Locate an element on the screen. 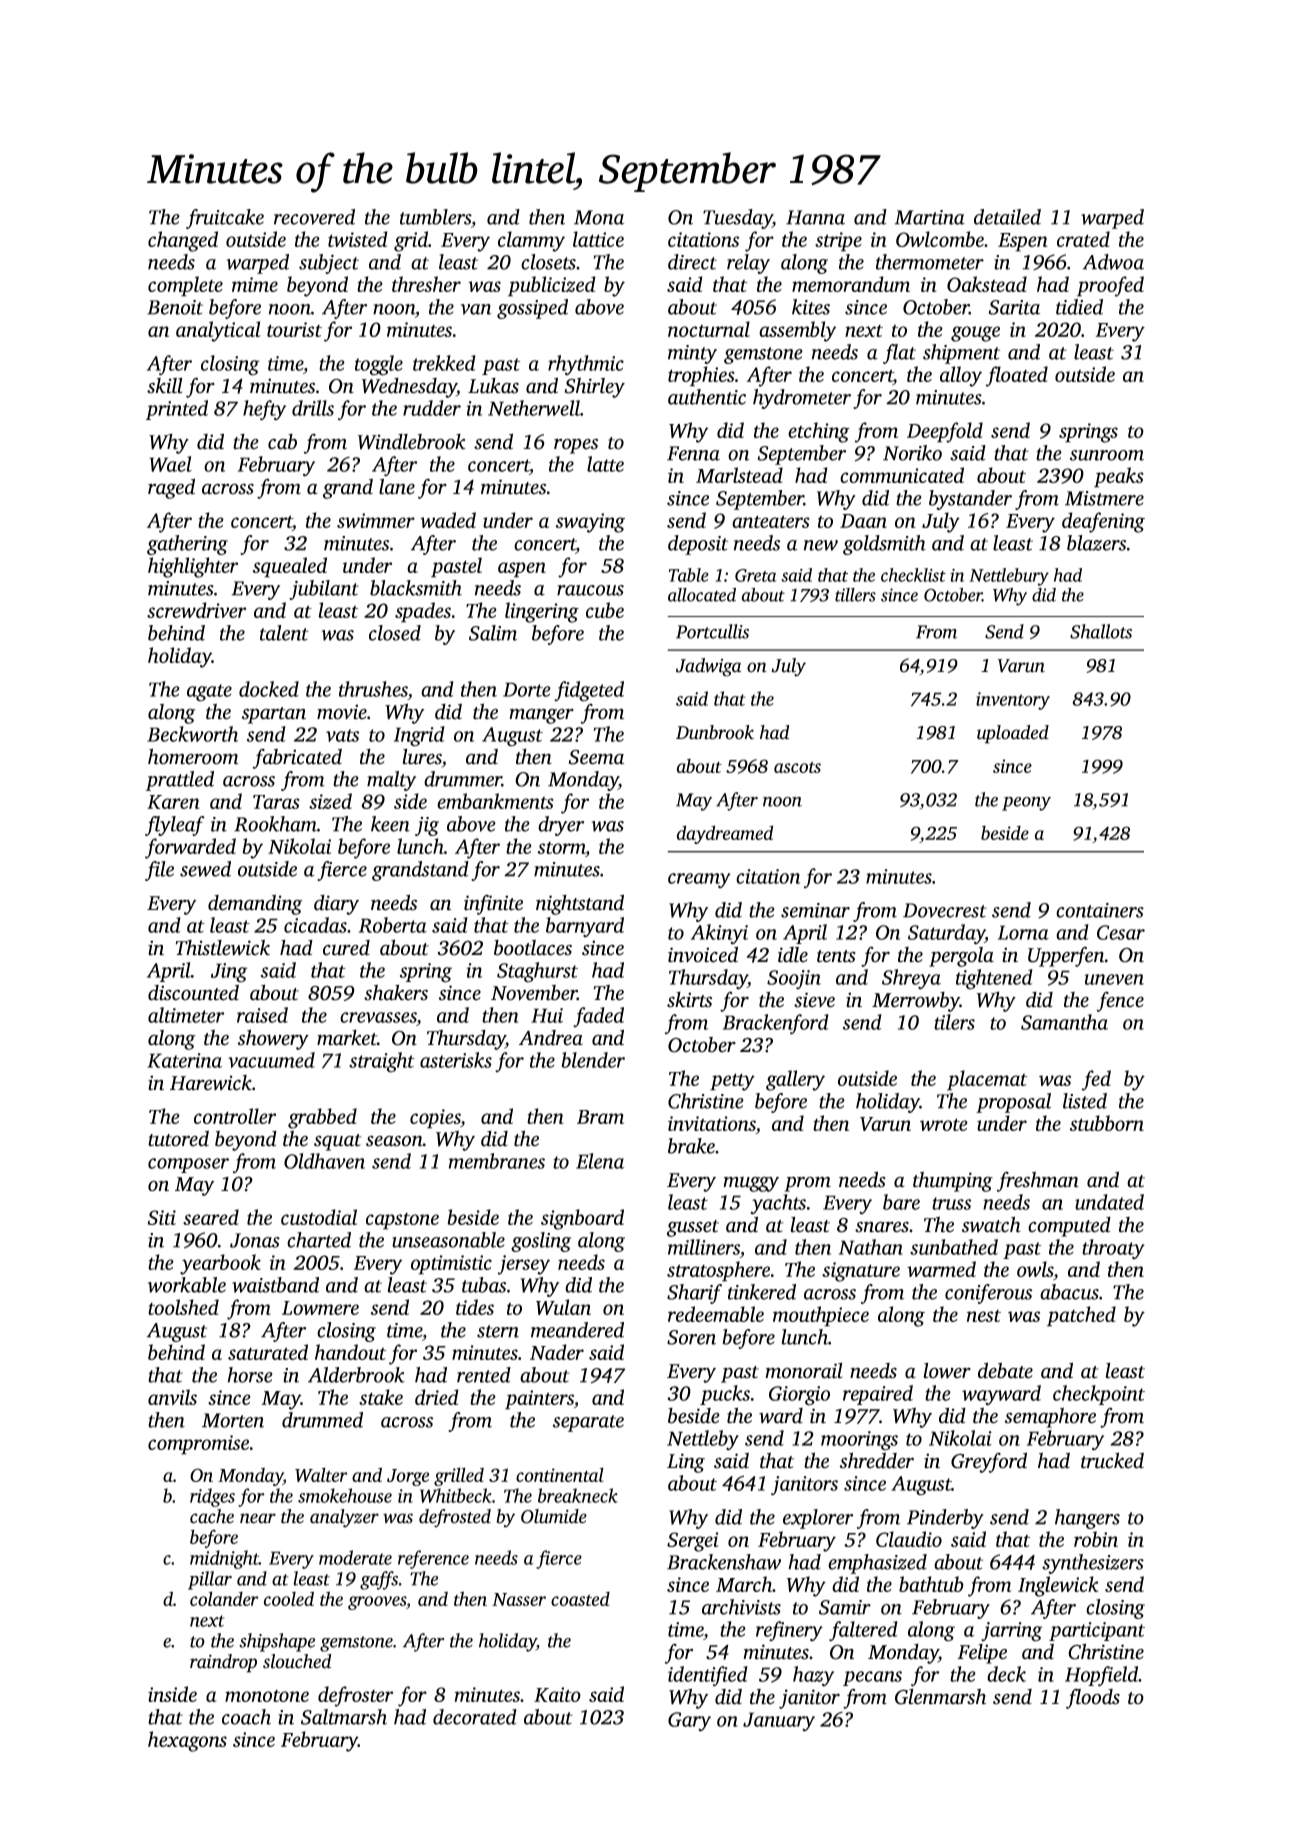 The image size is (1292, 1828). sunroom is located at coordinates (1107, 455).
